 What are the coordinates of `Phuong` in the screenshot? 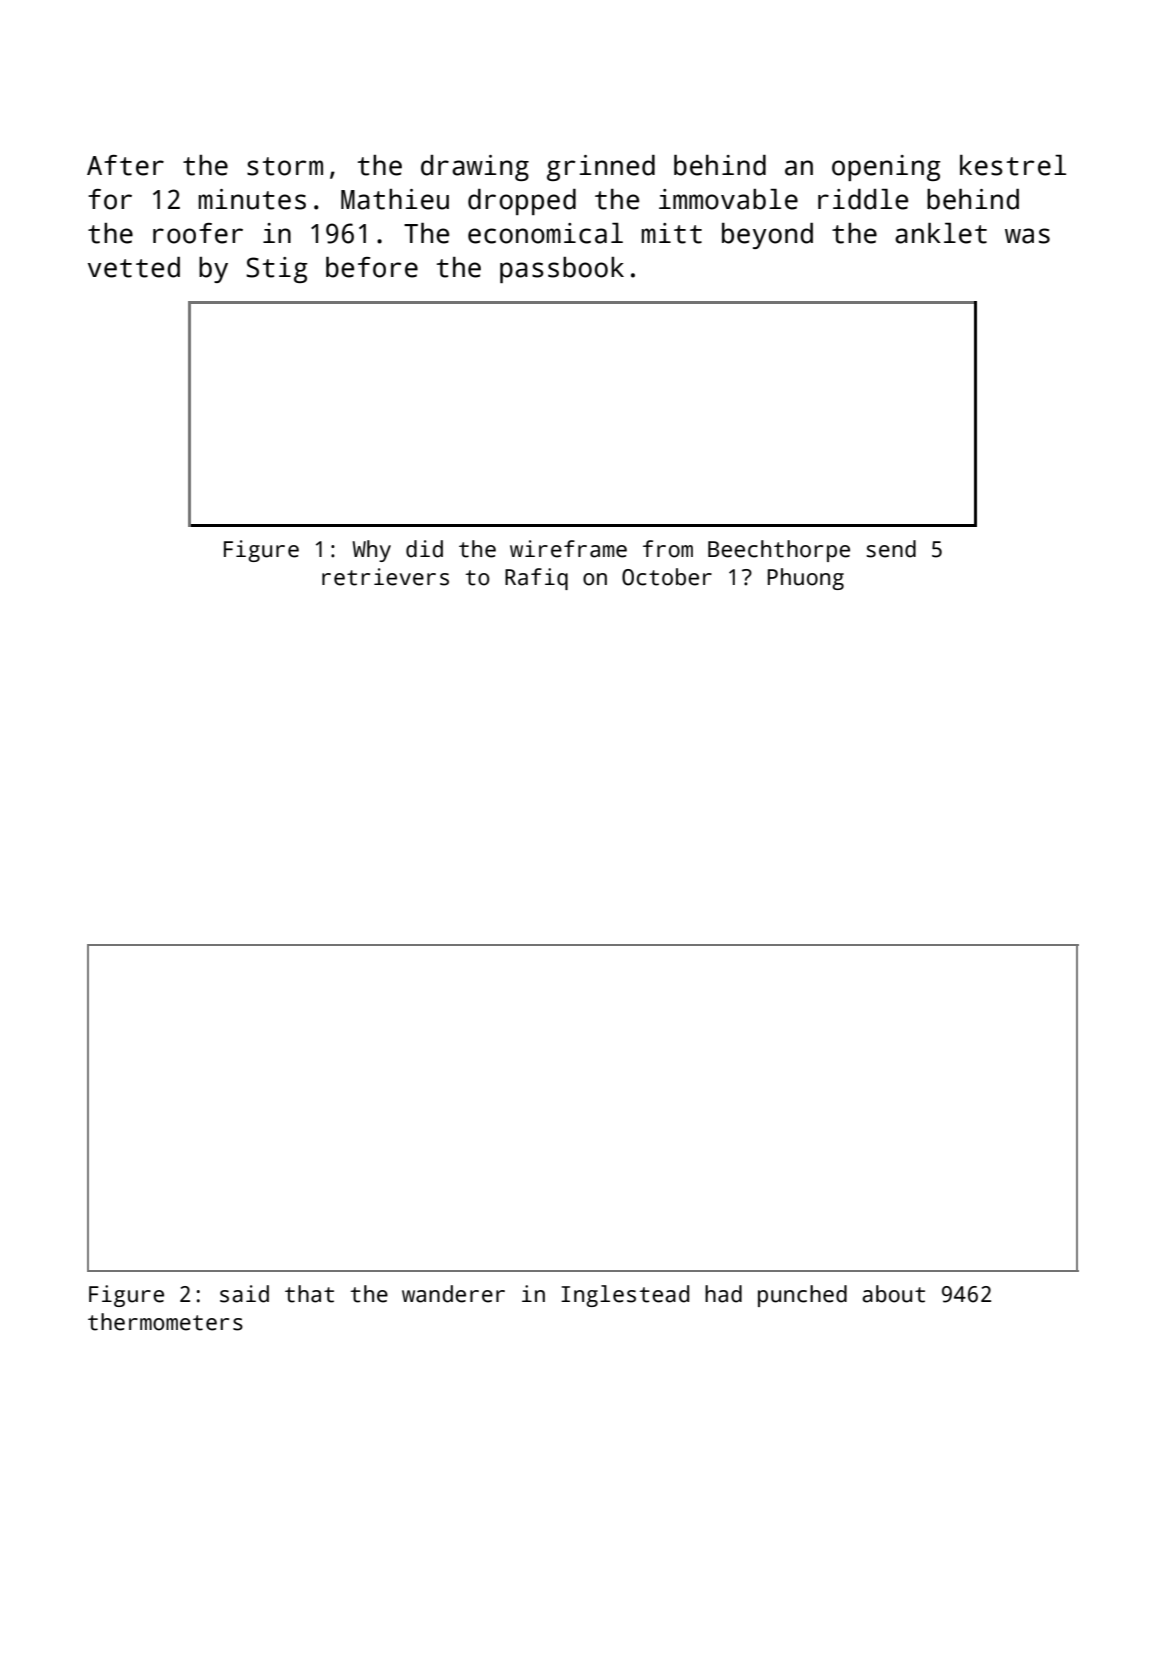 It's located at (806, 579).
